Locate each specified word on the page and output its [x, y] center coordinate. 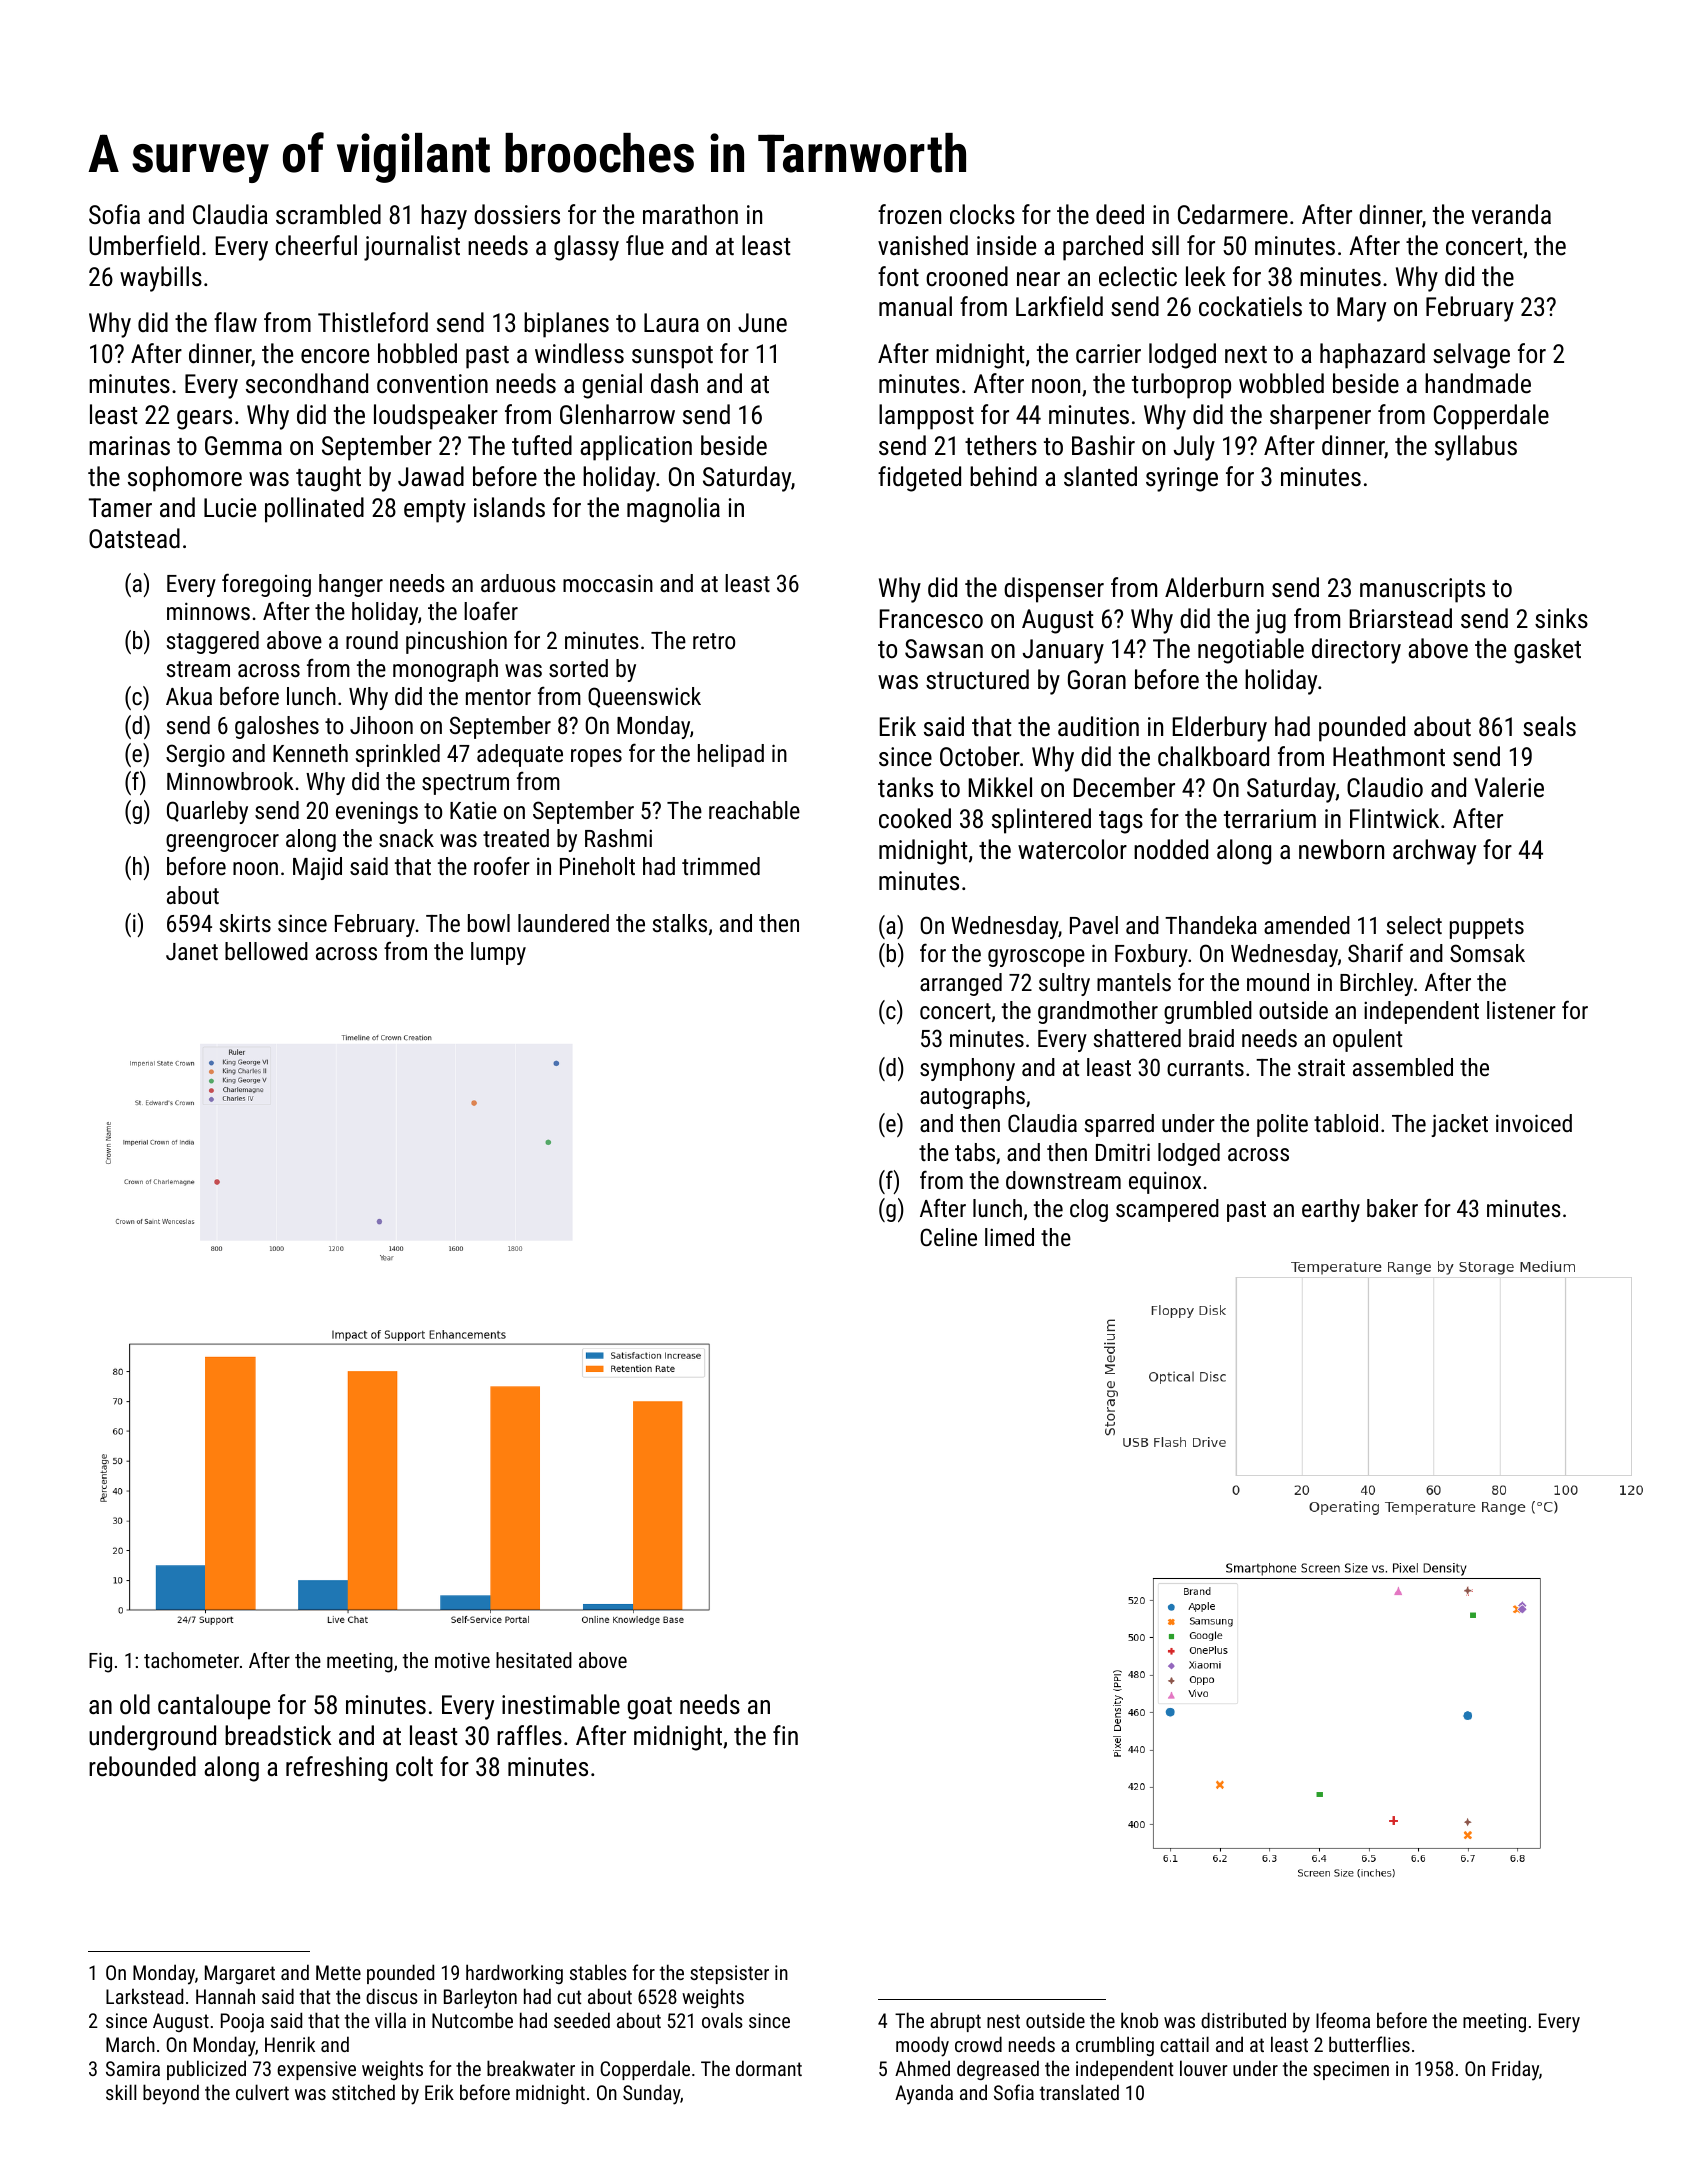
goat [649, 1708]
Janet [192, 951]
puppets [1487, 928]
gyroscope [1036, 958]
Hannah [225, 1996]
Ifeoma [1343, 2020]
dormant [769, 2068]
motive [462, 1660]
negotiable [1251, 651]
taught [328, 479]
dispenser [1054, 590]
